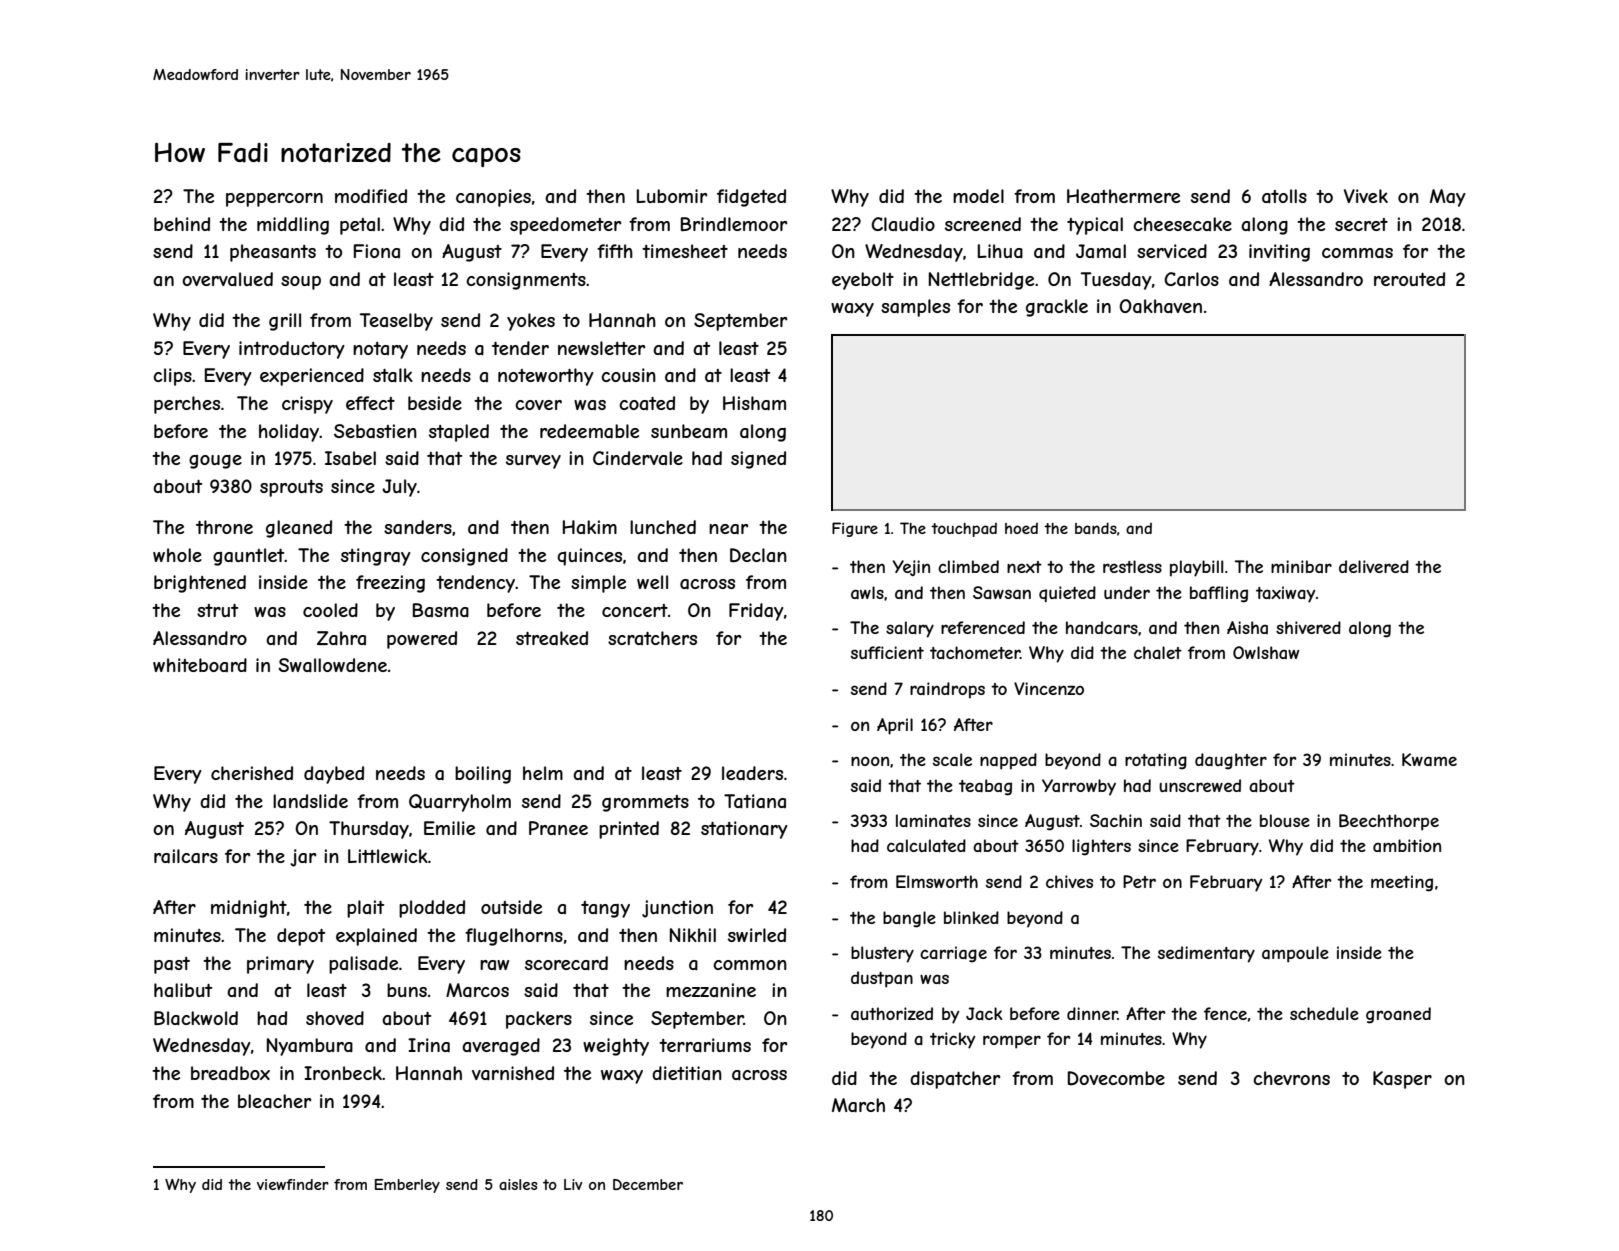 This screenshot has height=1251, width=1619. I want to click on Heathermere, so click(1123, 196).
